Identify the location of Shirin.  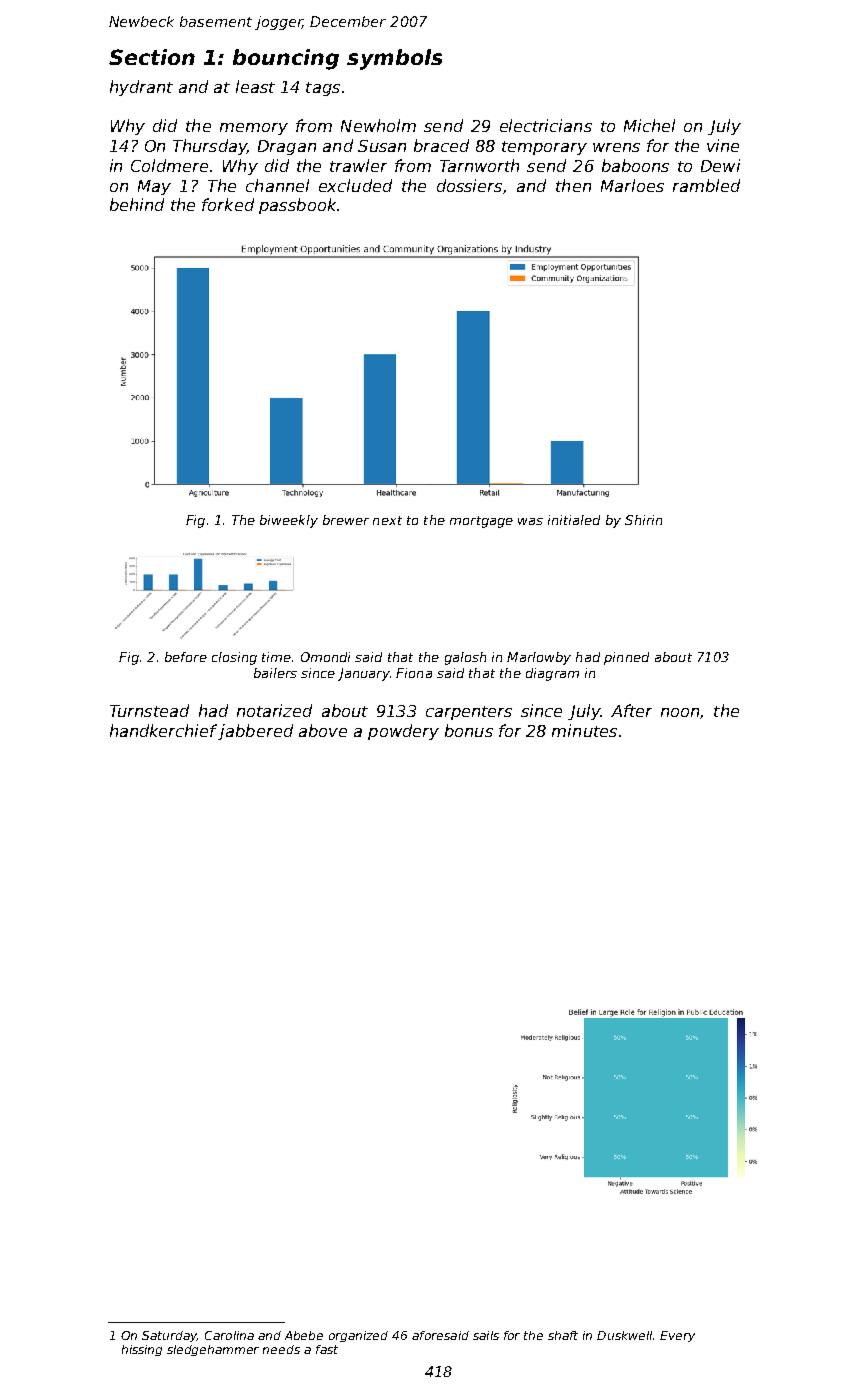
(643, 520).
